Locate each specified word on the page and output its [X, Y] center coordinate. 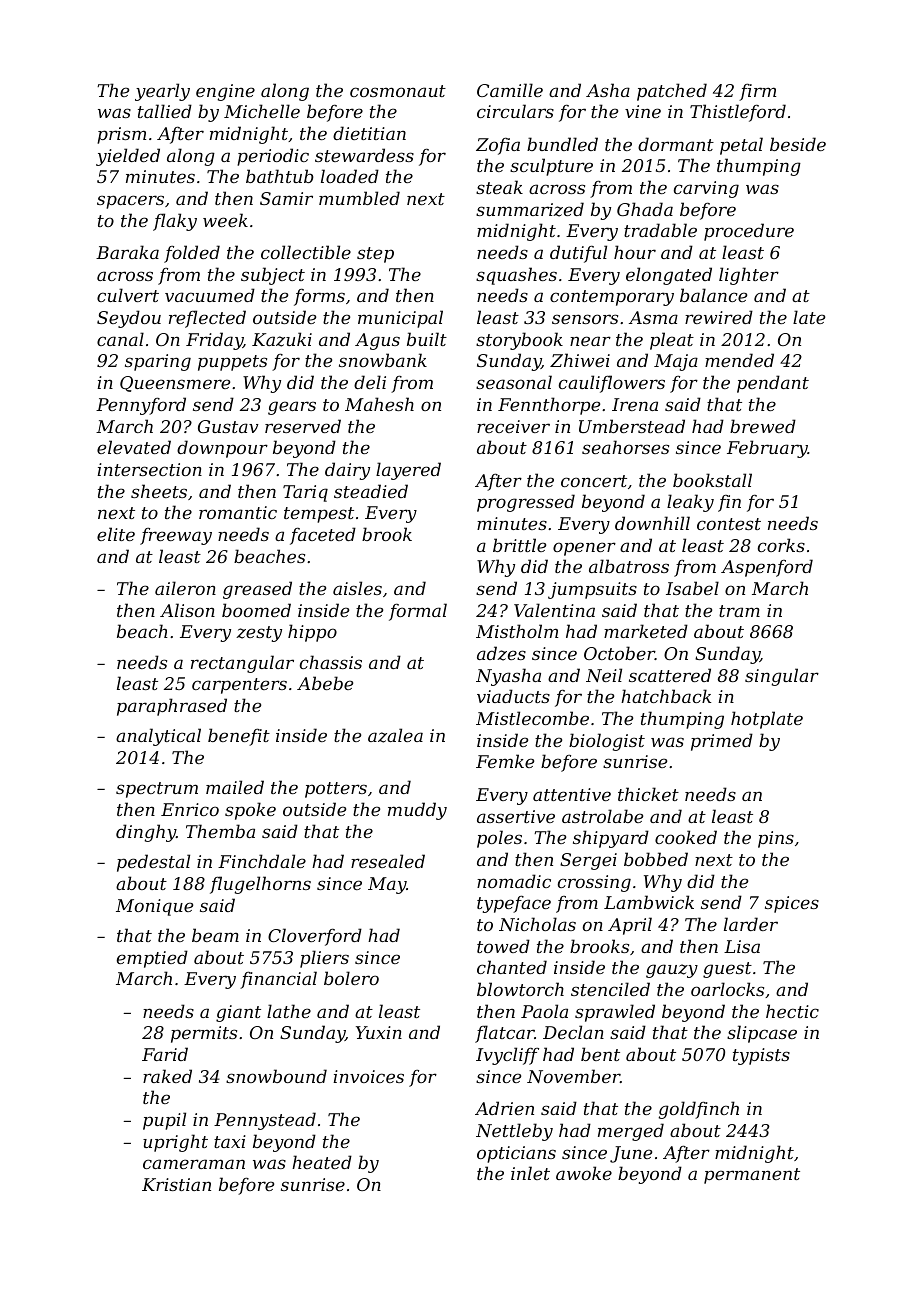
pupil [164, 1121]
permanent [752, 1176]
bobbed [656, 859]
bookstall [712, 480]
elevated [134, 447]
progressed [526, 503]
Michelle [262, 111]
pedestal [153, 863]
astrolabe [602, 816]
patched [672, 92]
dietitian [369, 133]
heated [322, 1162]
